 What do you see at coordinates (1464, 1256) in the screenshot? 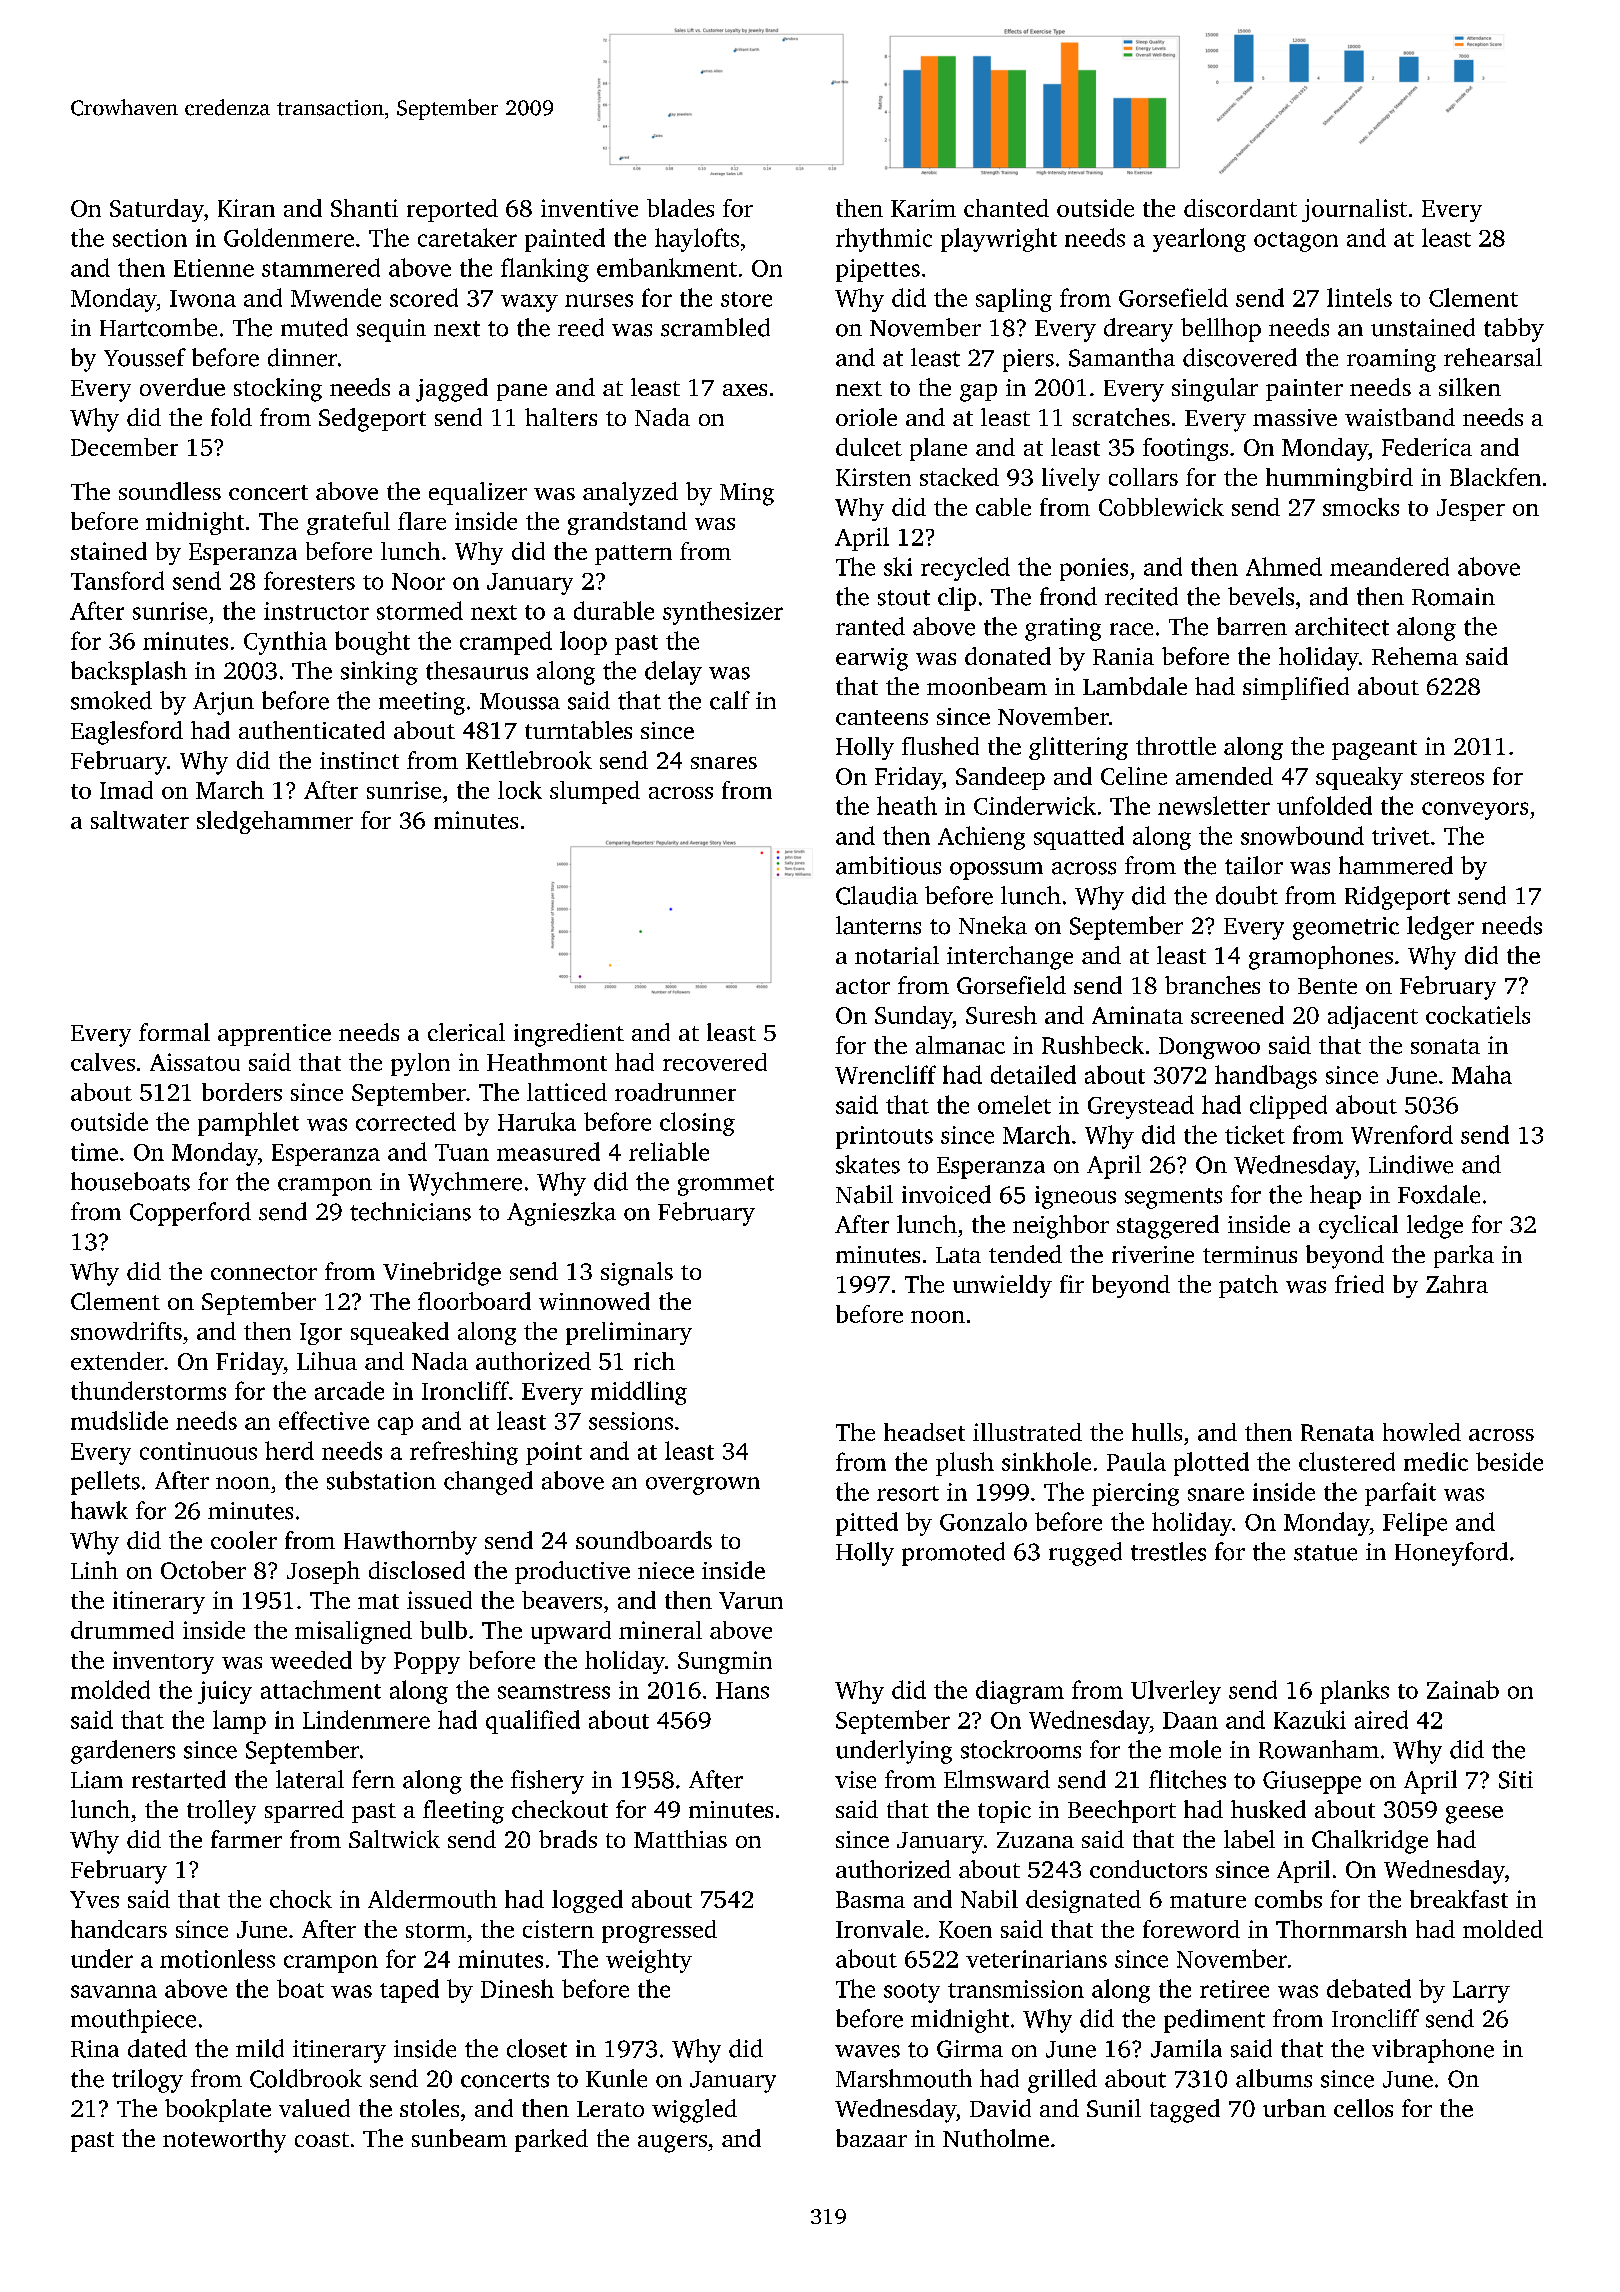
I see `parka` at bounding box center [1464, 1256].
